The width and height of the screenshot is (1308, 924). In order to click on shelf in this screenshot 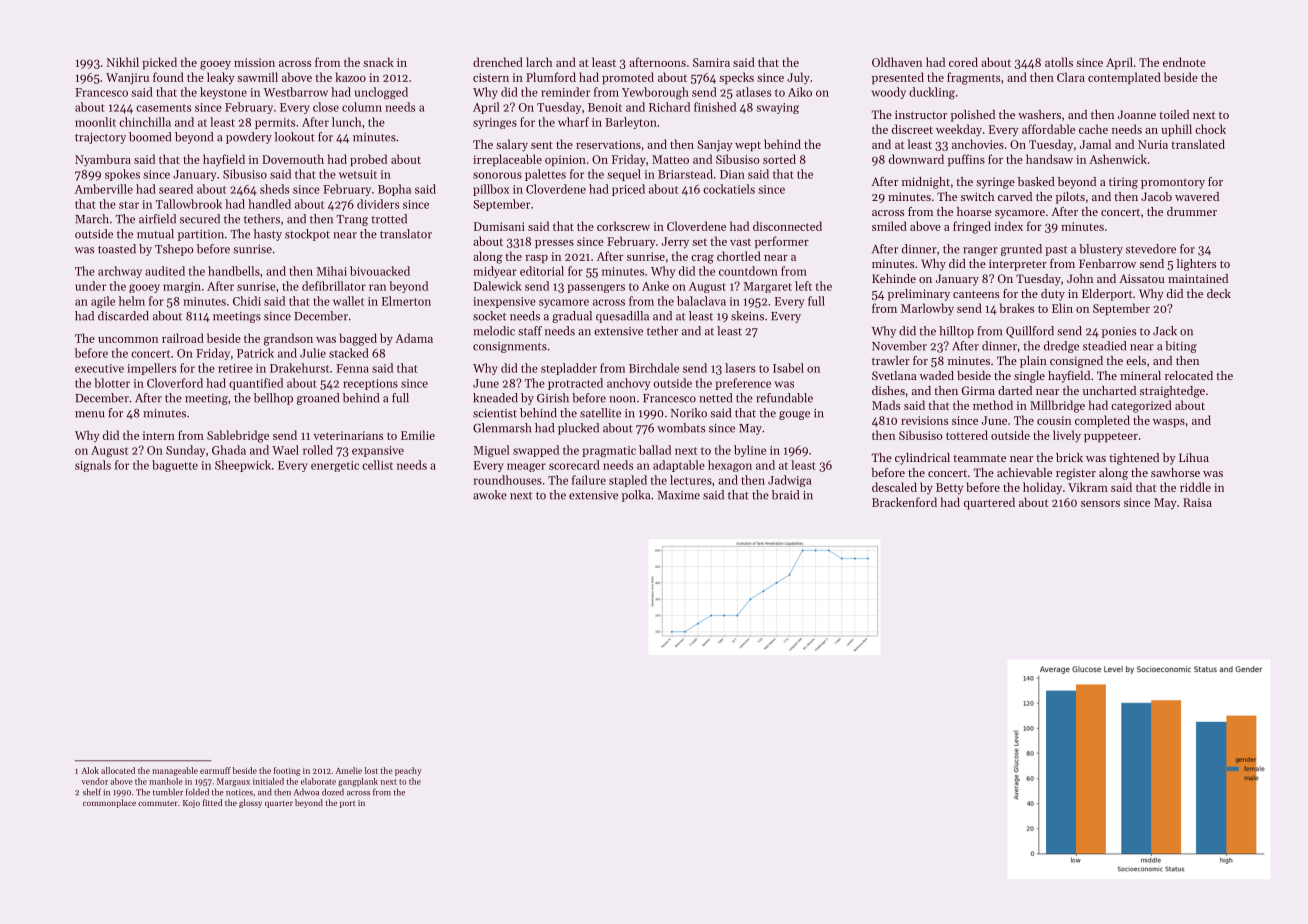, I will do `click(92, 792)`.
